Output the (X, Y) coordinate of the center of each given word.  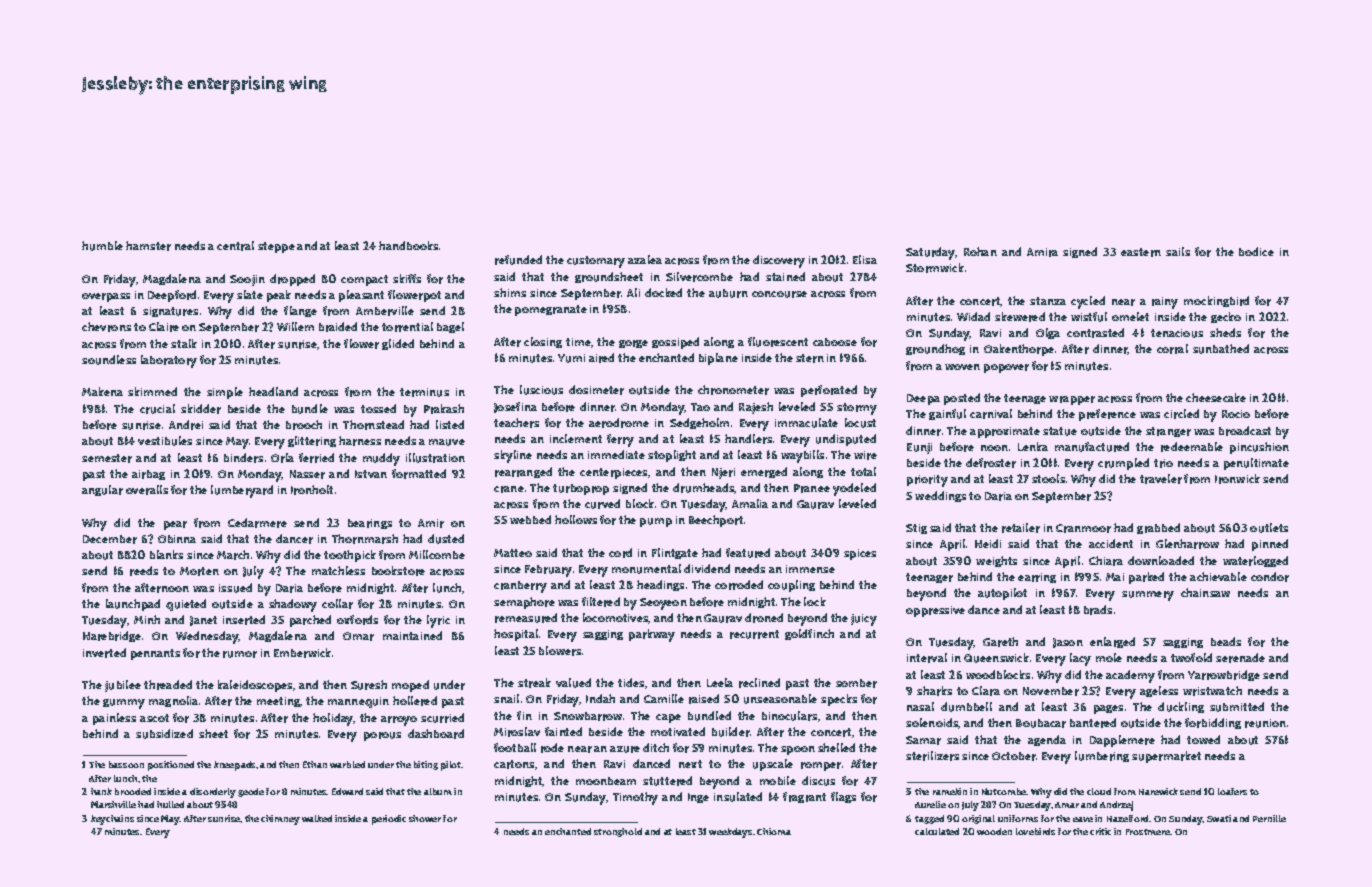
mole (1109, 657)
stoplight (672, 456)
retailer (1021, 528)
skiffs (407, 278)
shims (510, 292)
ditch (656, 747)
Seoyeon (663, 604)
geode (251, 792)
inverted (104, 653)
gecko (1226, 317)
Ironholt (312, 490)
